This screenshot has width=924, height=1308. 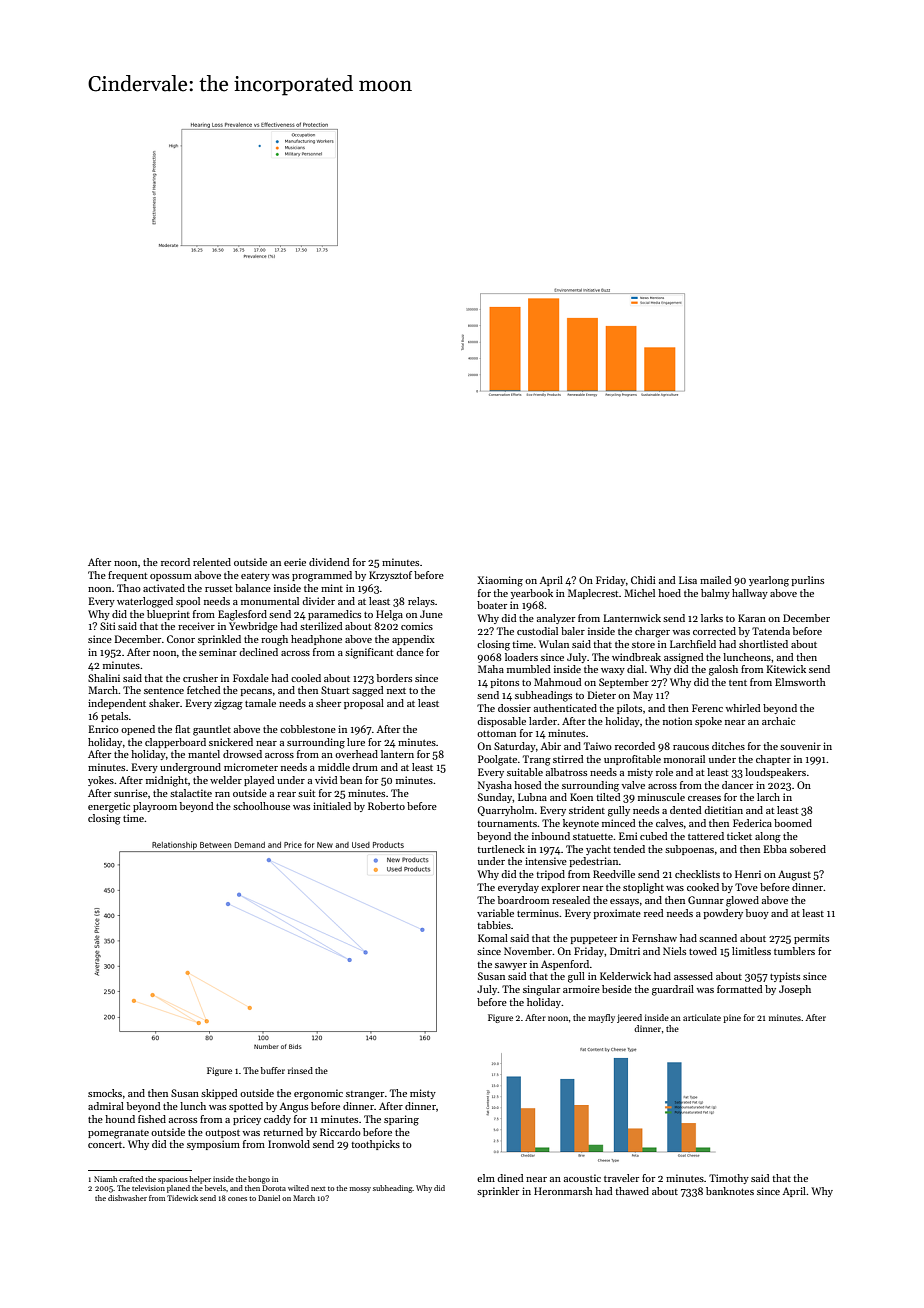 I want to click on albatross, so click(x=566, y=772).
